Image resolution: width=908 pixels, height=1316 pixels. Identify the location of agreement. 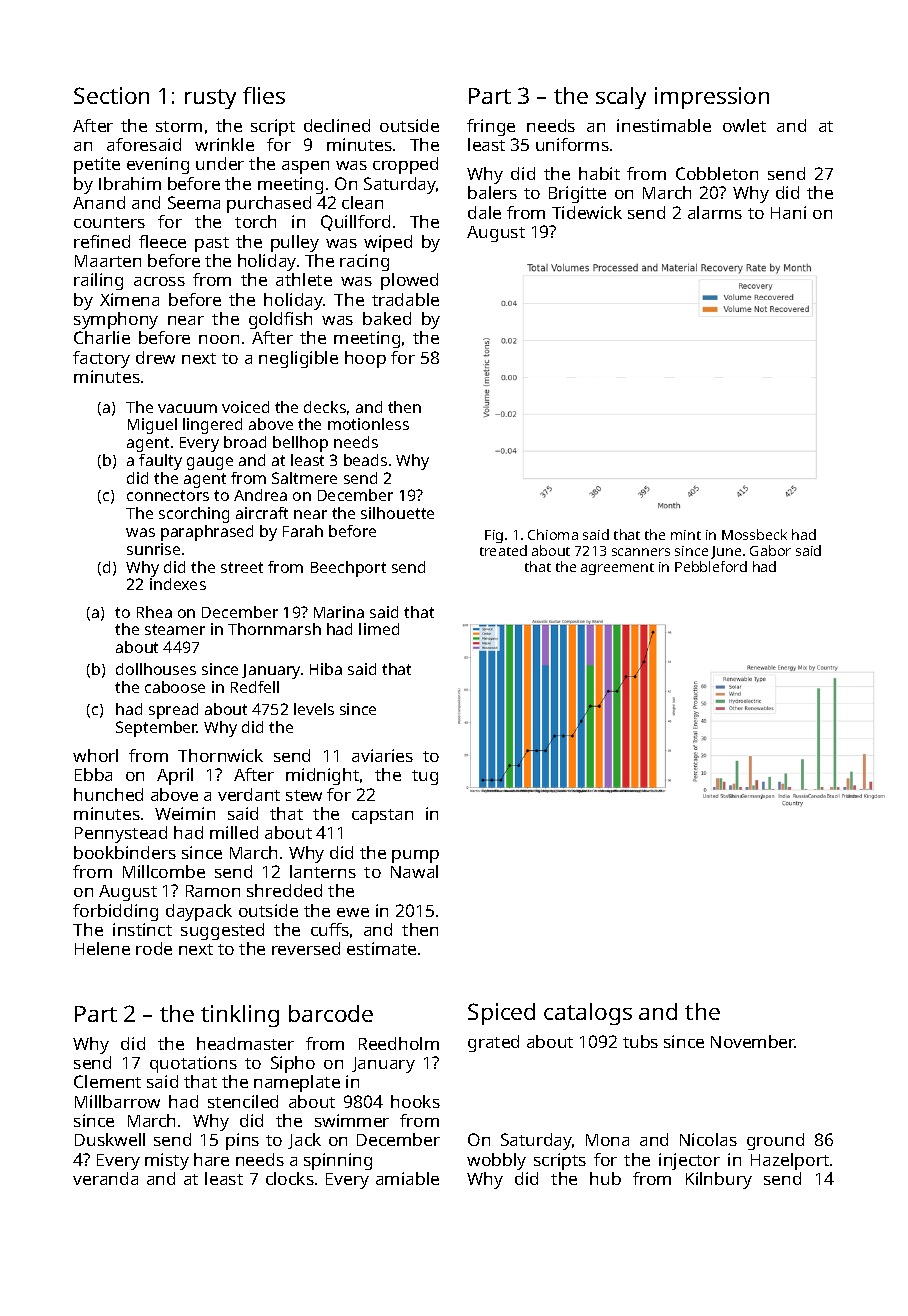
(617, 569).
